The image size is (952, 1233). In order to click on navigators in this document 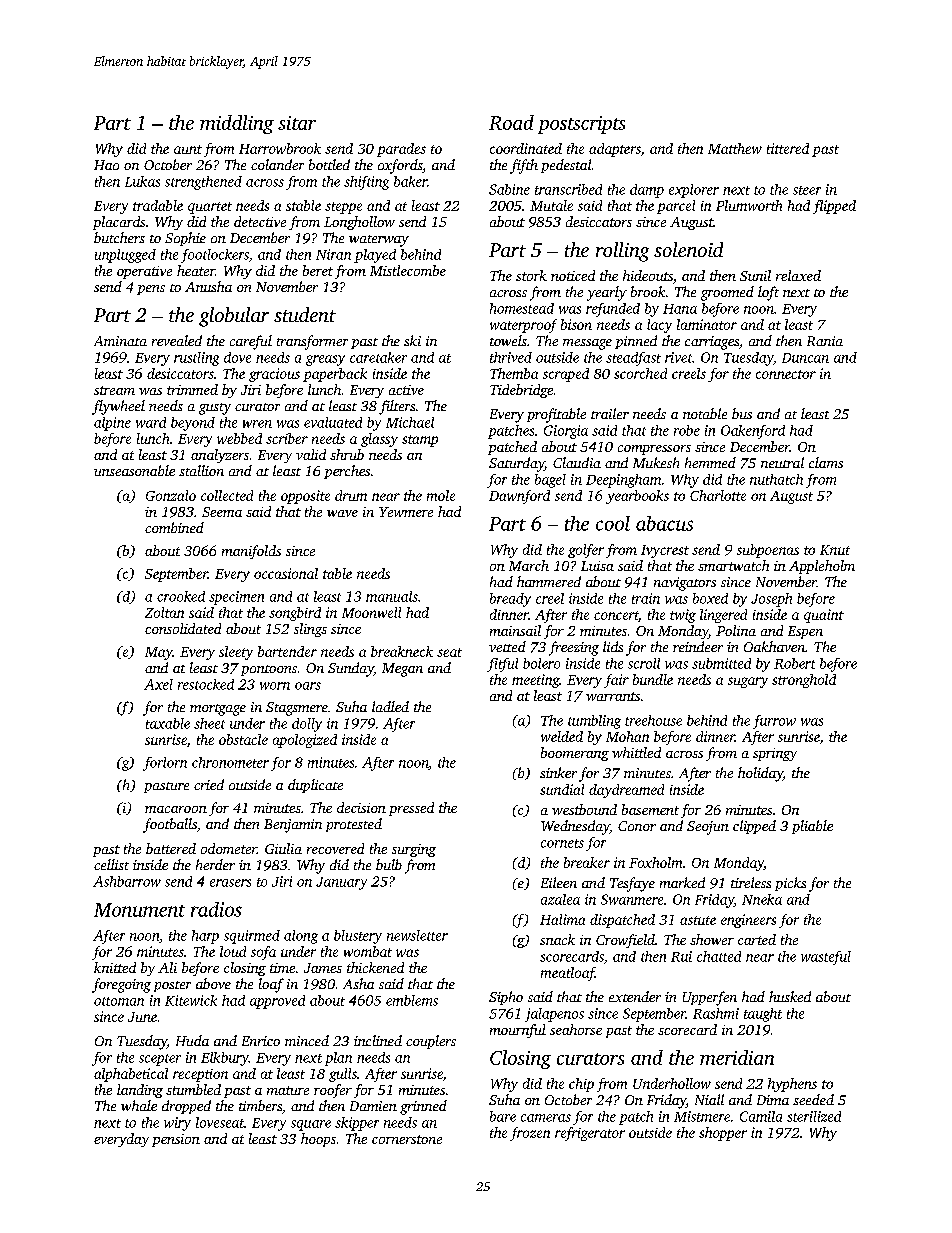, I will do `click(685, 584)`.
